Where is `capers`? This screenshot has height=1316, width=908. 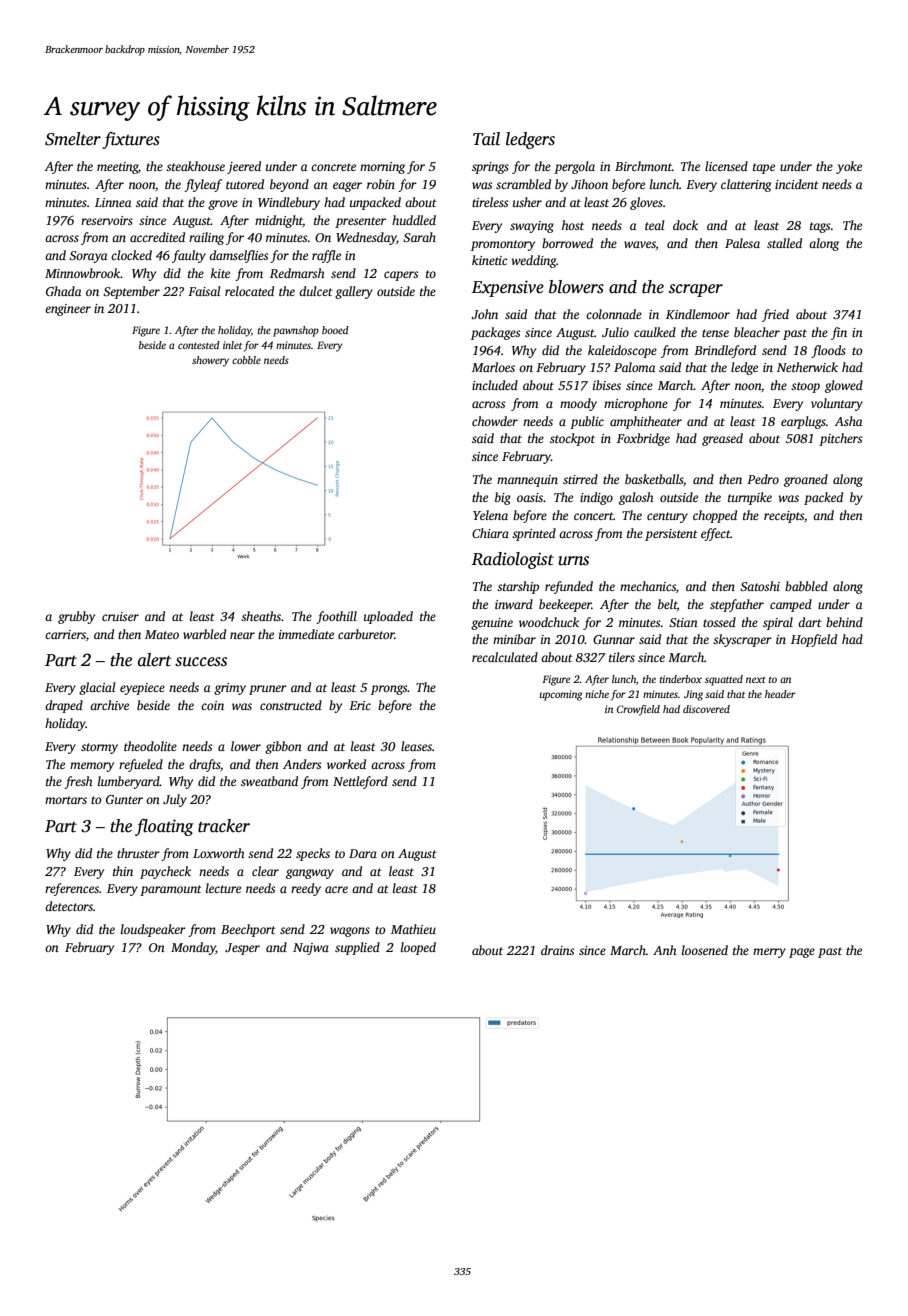
capers is located at coordinates (401, 276).
